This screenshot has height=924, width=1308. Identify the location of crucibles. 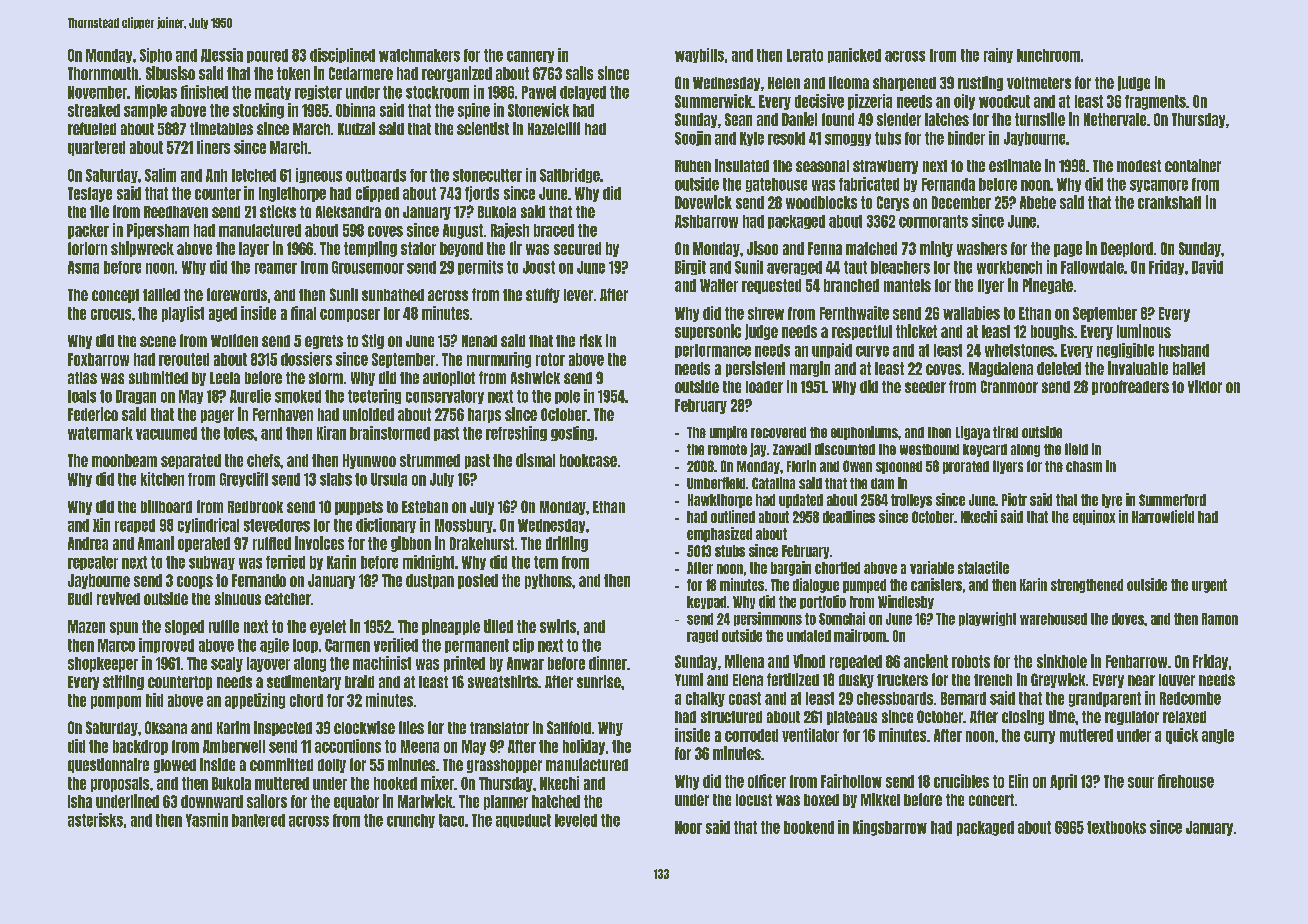
(961, 781).
